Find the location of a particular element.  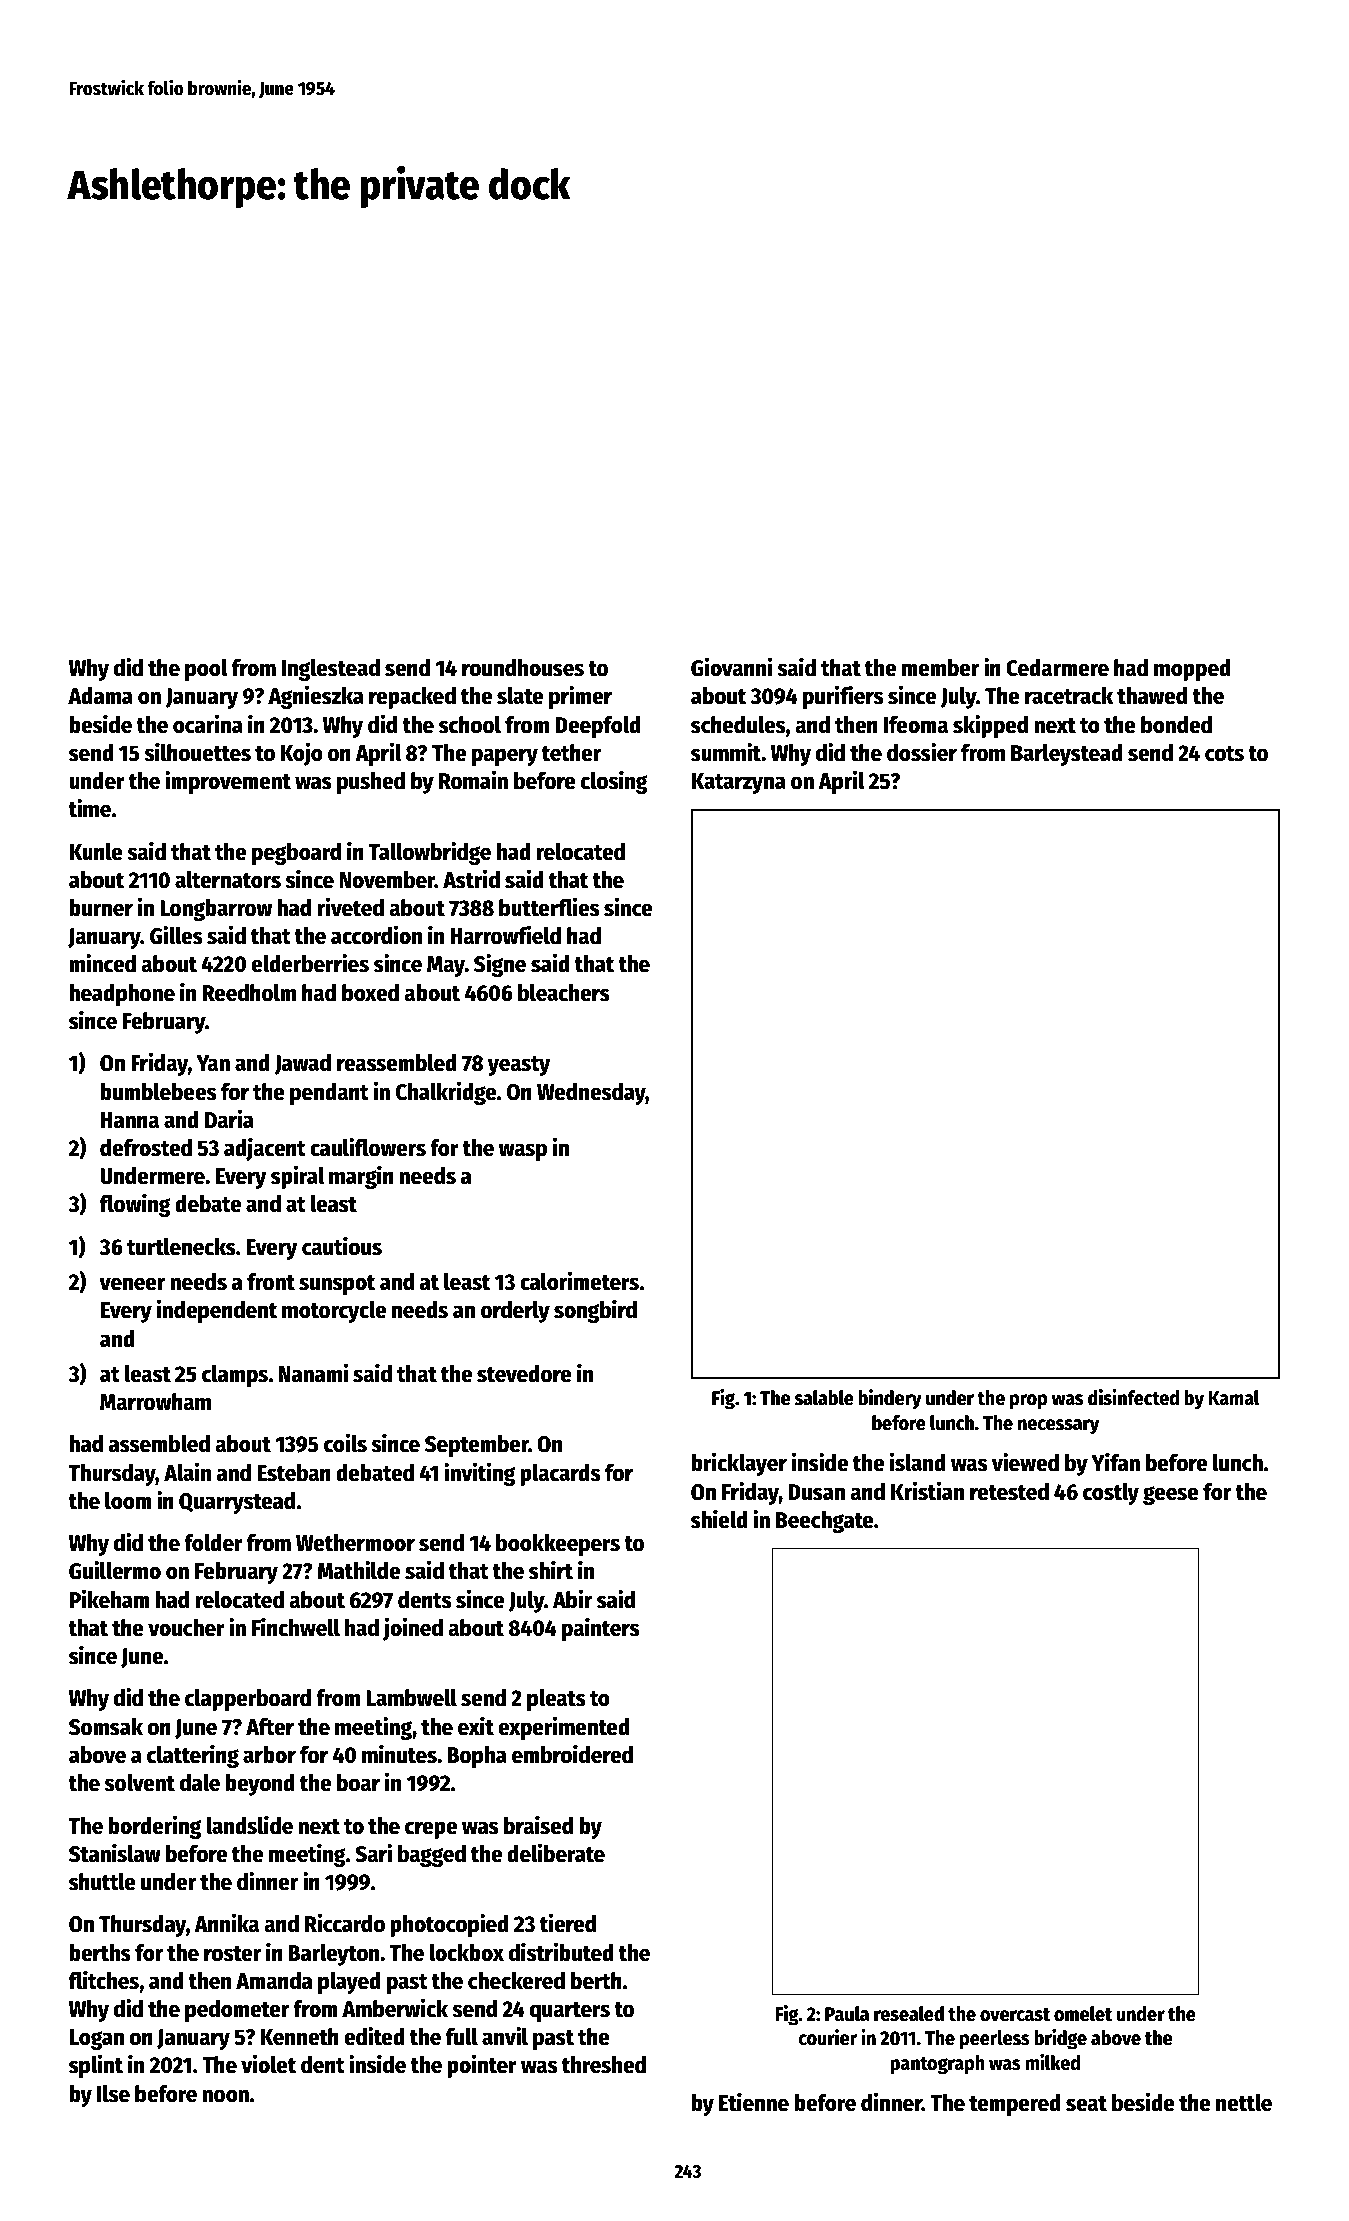

dossier is located at coordinates (922, 752).
